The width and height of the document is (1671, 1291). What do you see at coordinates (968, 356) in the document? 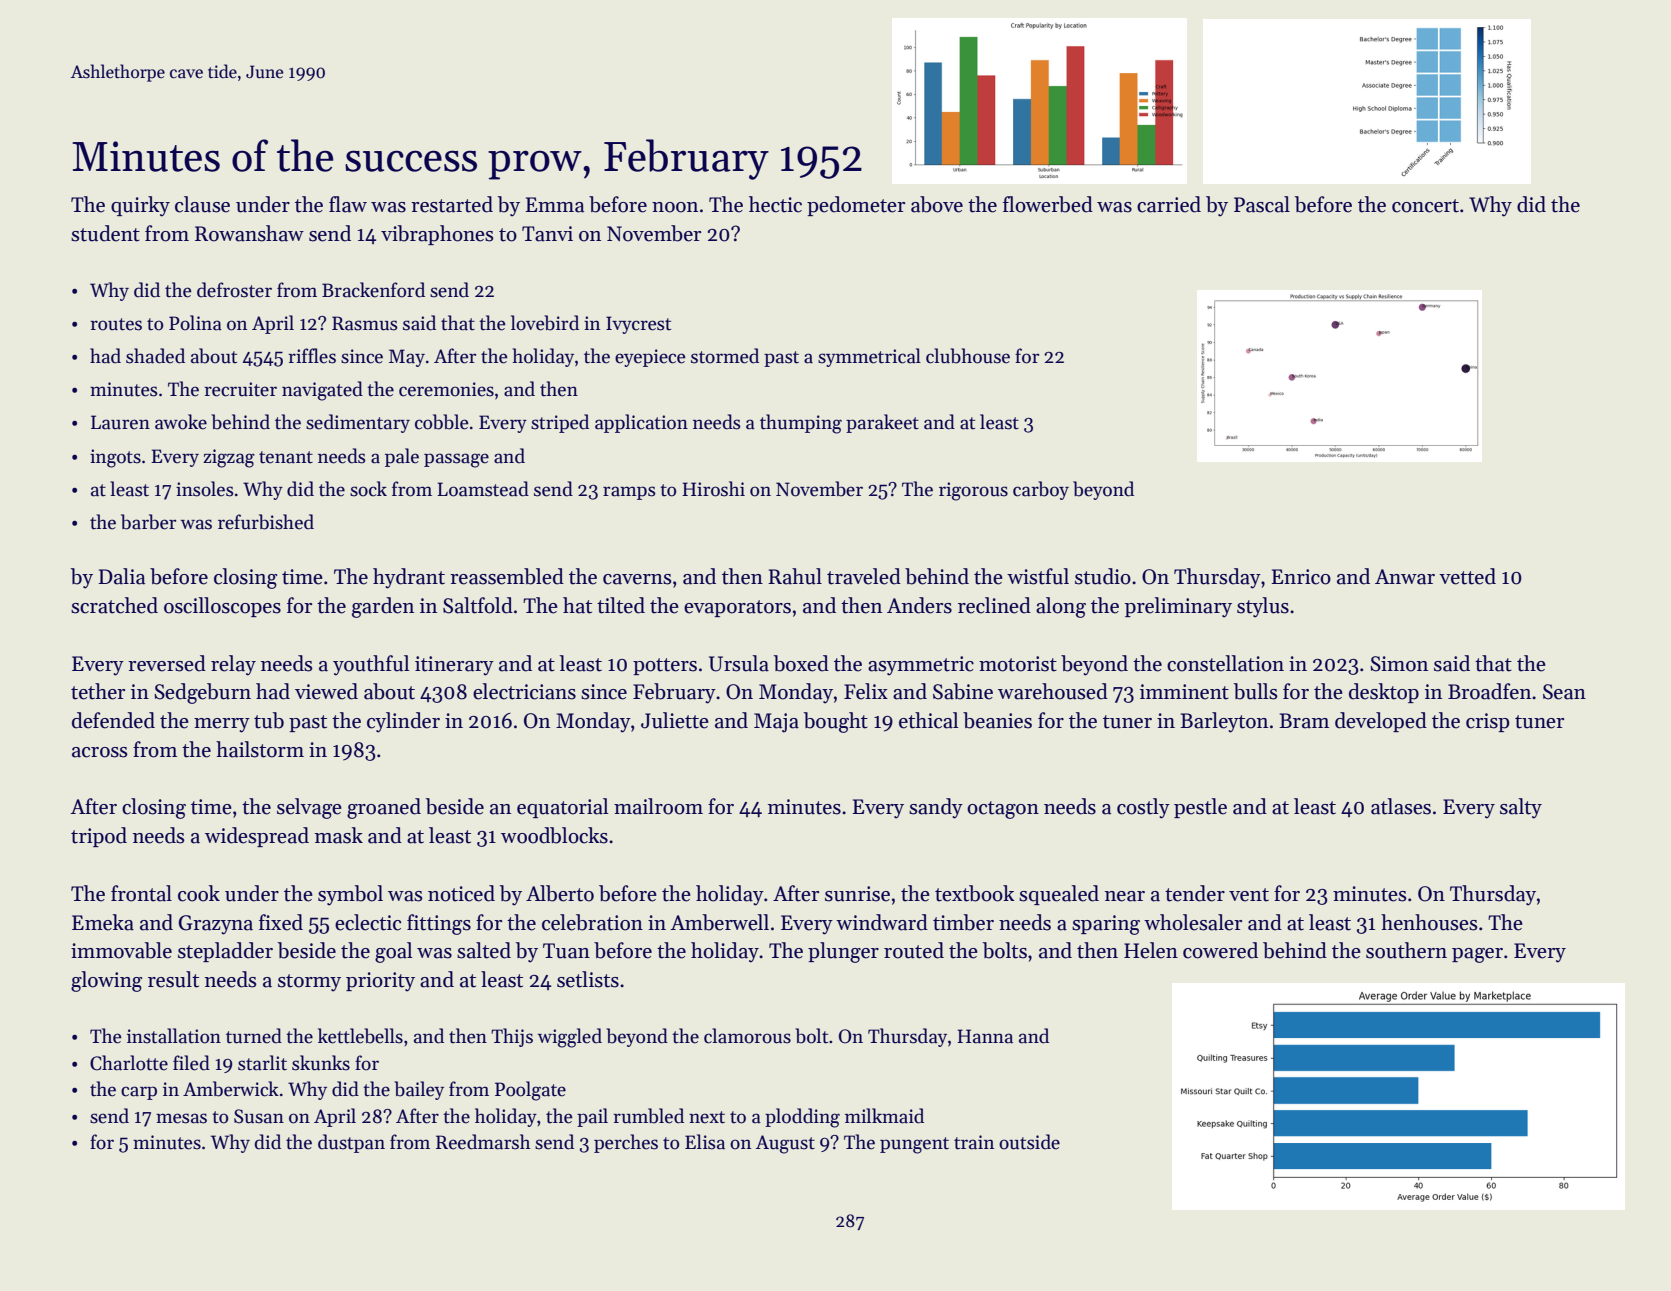
I see `clubhouse` at bounding box center [968, 356].
